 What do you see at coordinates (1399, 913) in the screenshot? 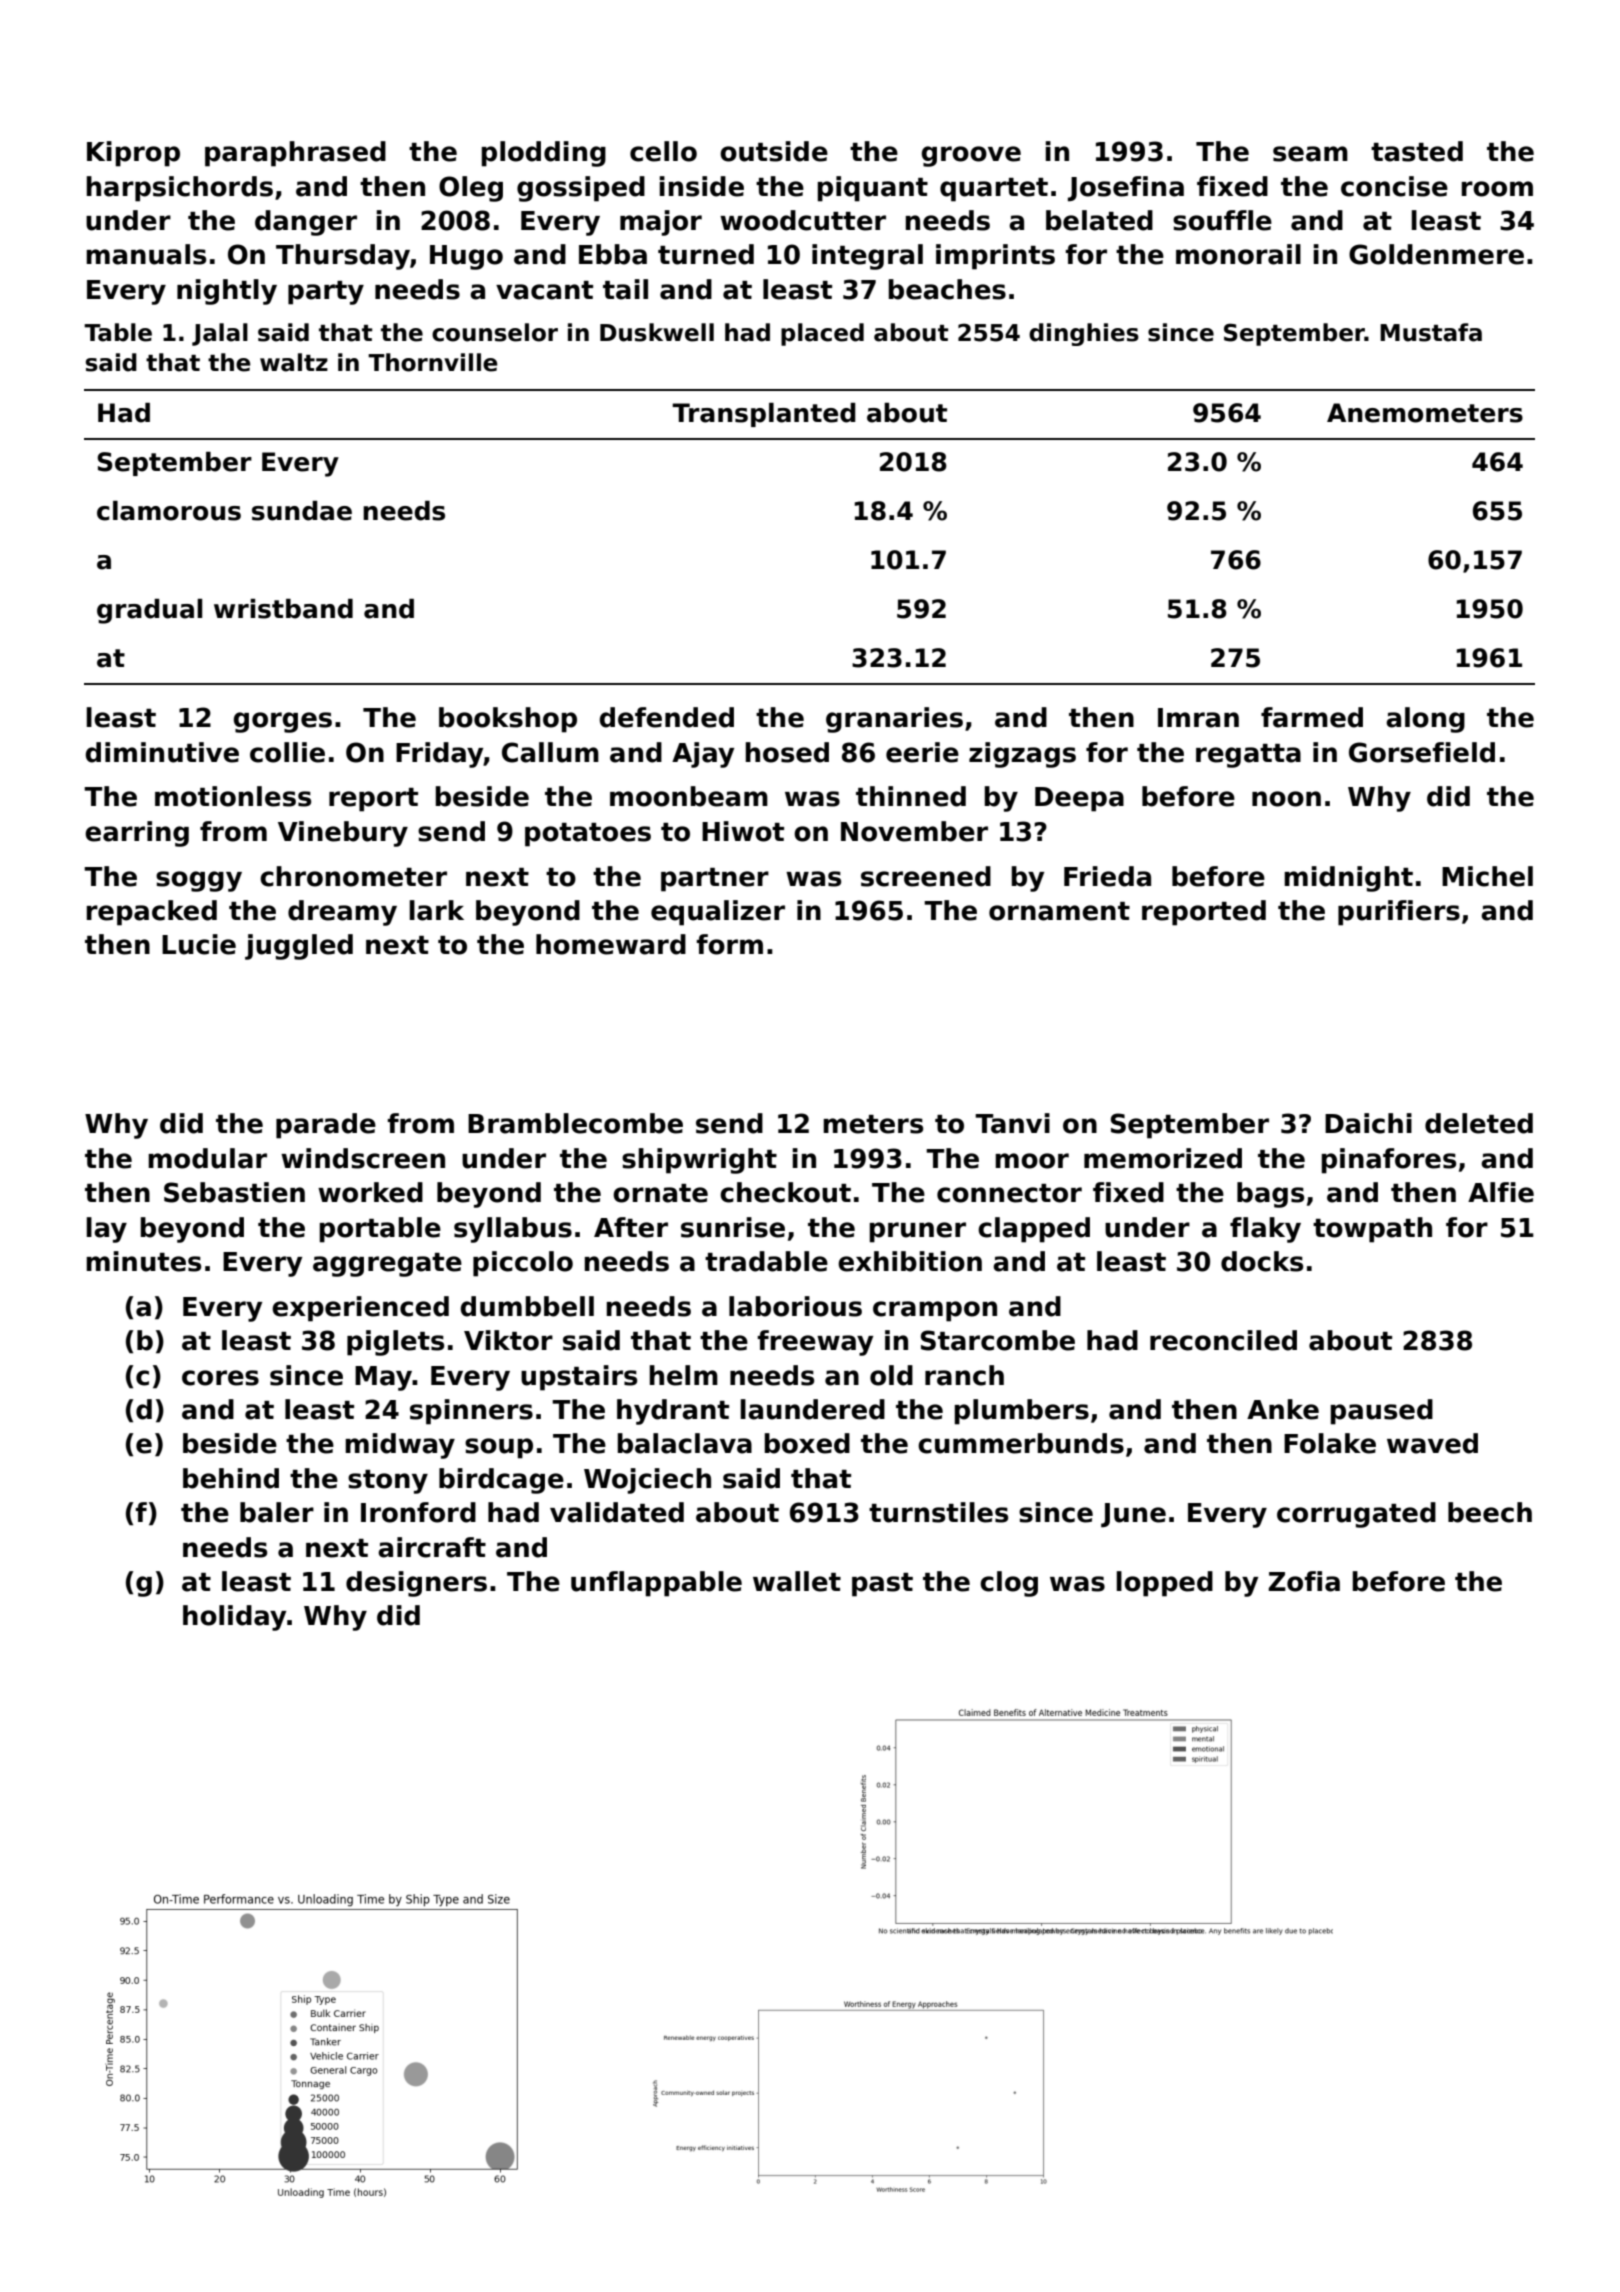
I see `purifiers` at bounding box center [1399, 913].
